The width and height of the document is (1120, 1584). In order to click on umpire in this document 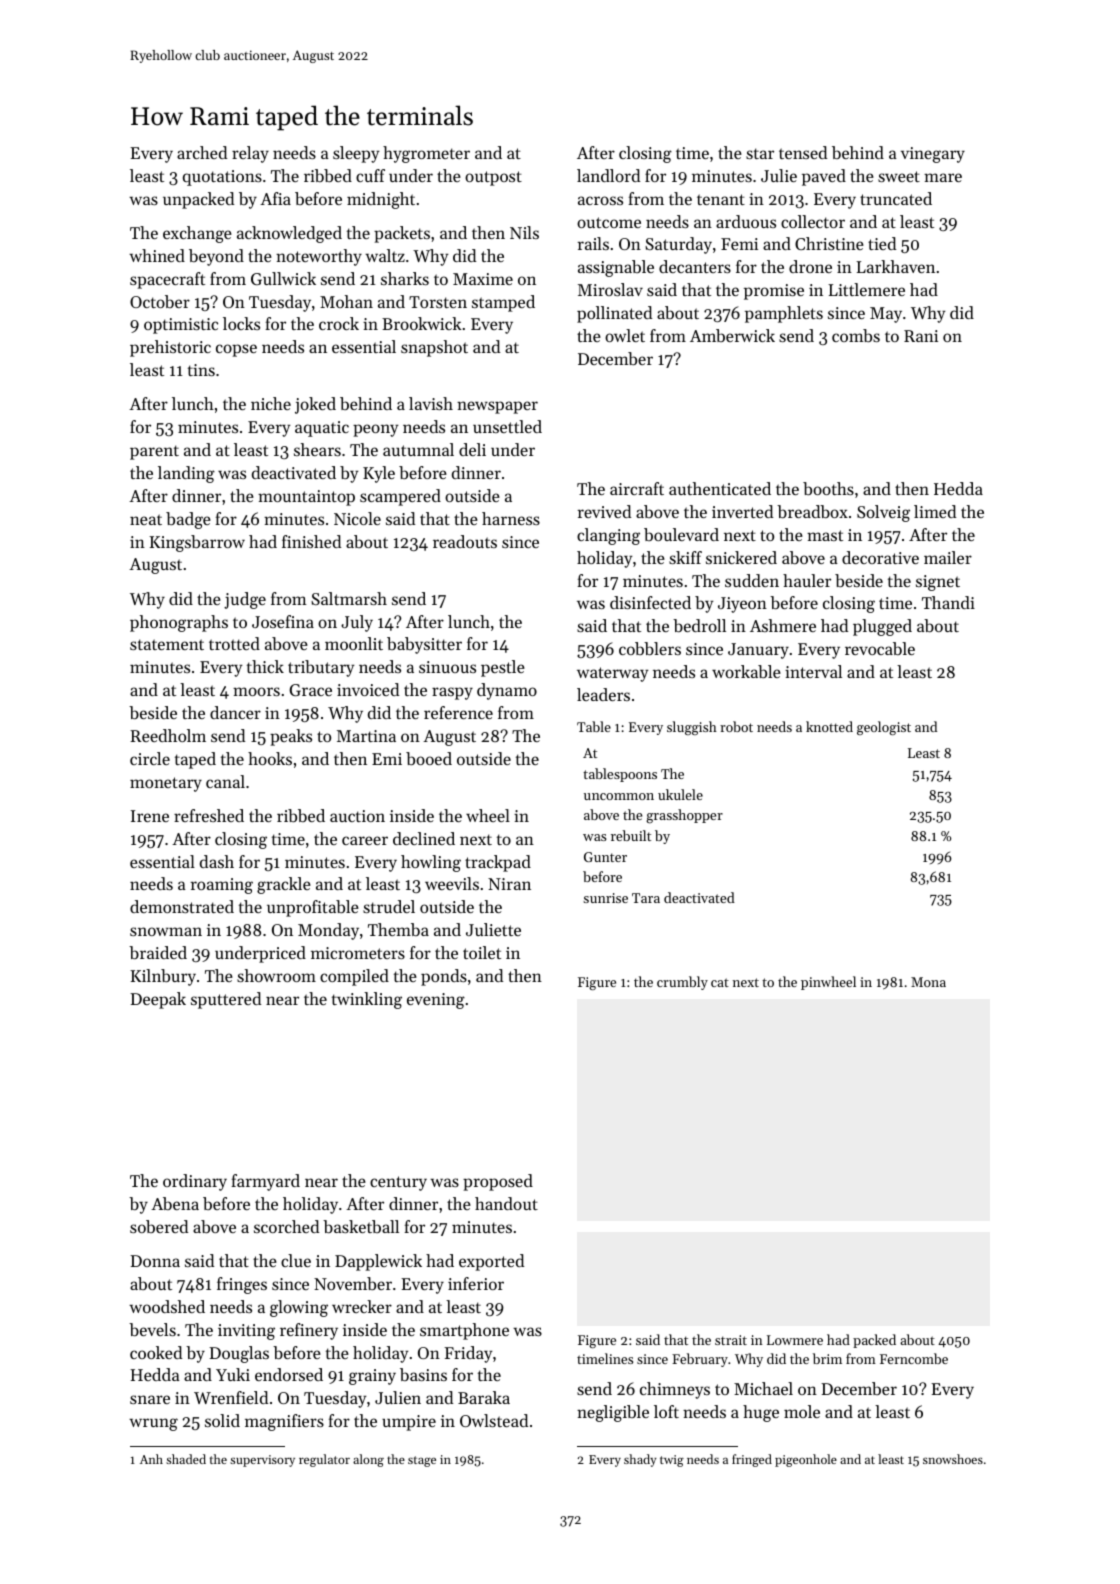, I will do `click(409, 1423)`.
